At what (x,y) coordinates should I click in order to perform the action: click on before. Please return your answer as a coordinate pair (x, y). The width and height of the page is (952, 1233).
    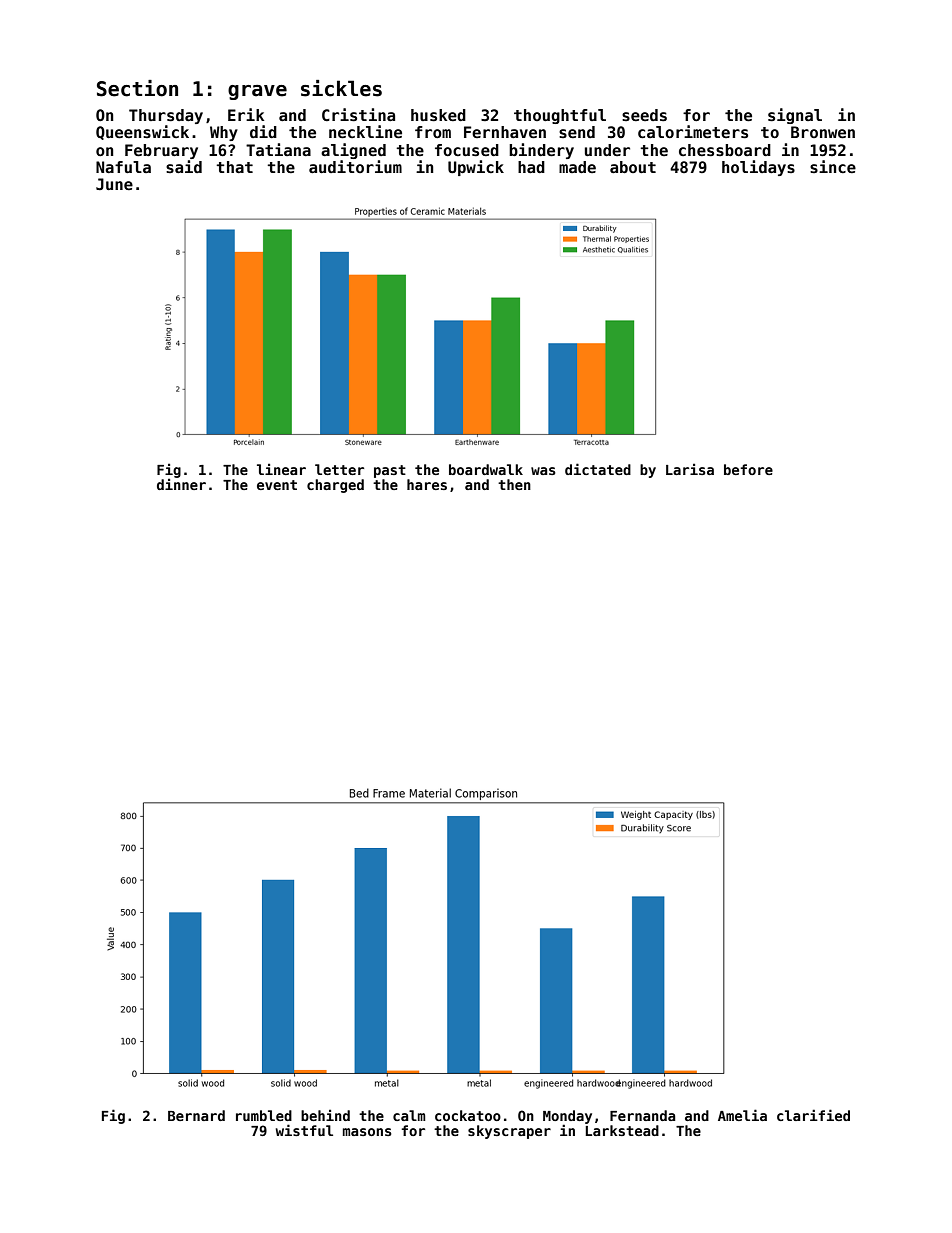
    Looking at the image, I should click on (748, 469).
